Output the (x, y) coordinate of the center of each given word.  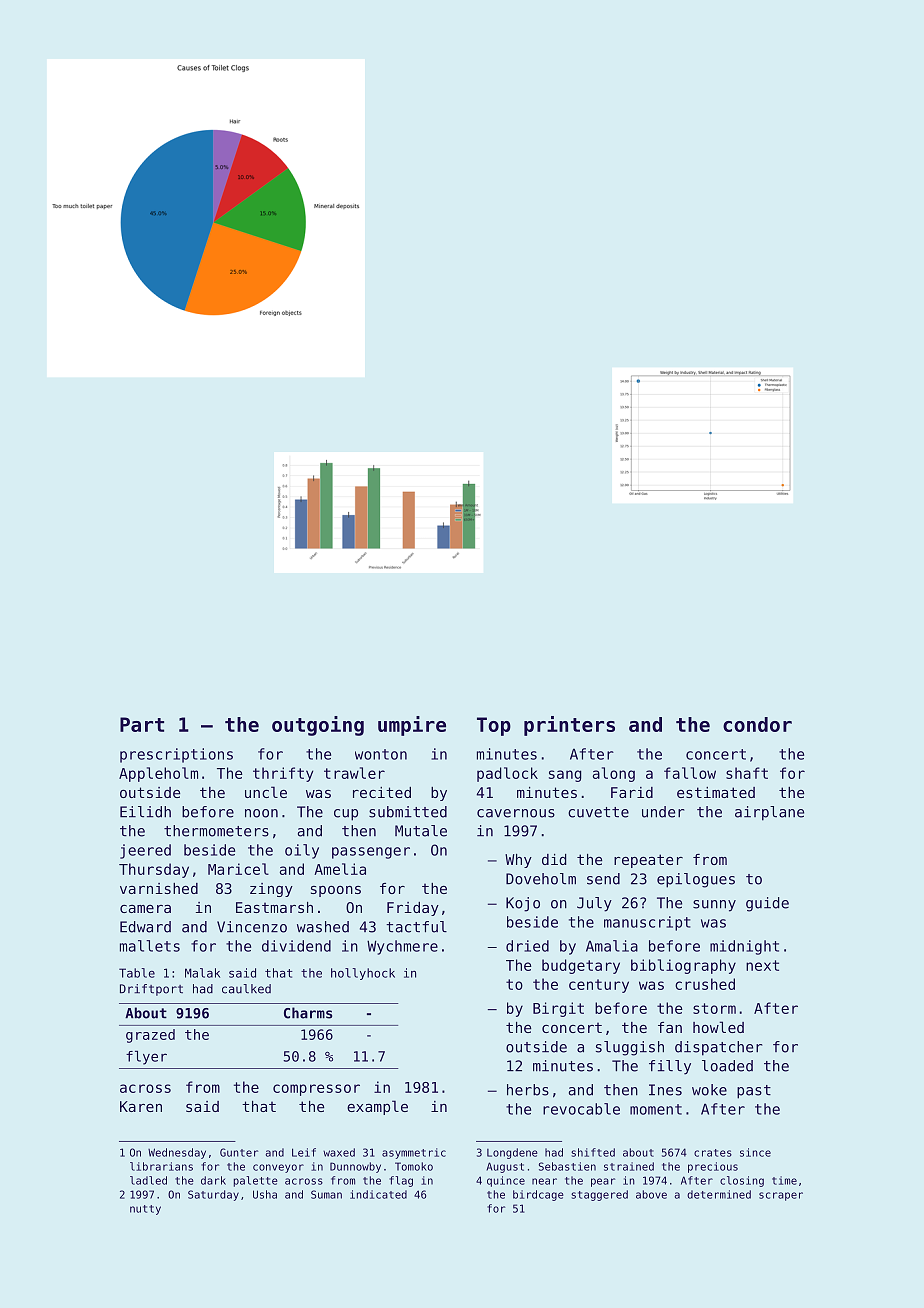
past (754, 1092)
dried (527, 946)
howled (718, 1027)
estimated (716, 792)
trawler (354, 773)
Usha (265, 1194)
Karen (141, 1106)
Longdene (512, 1153)
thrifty (283, 774)
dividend (296, 946)
